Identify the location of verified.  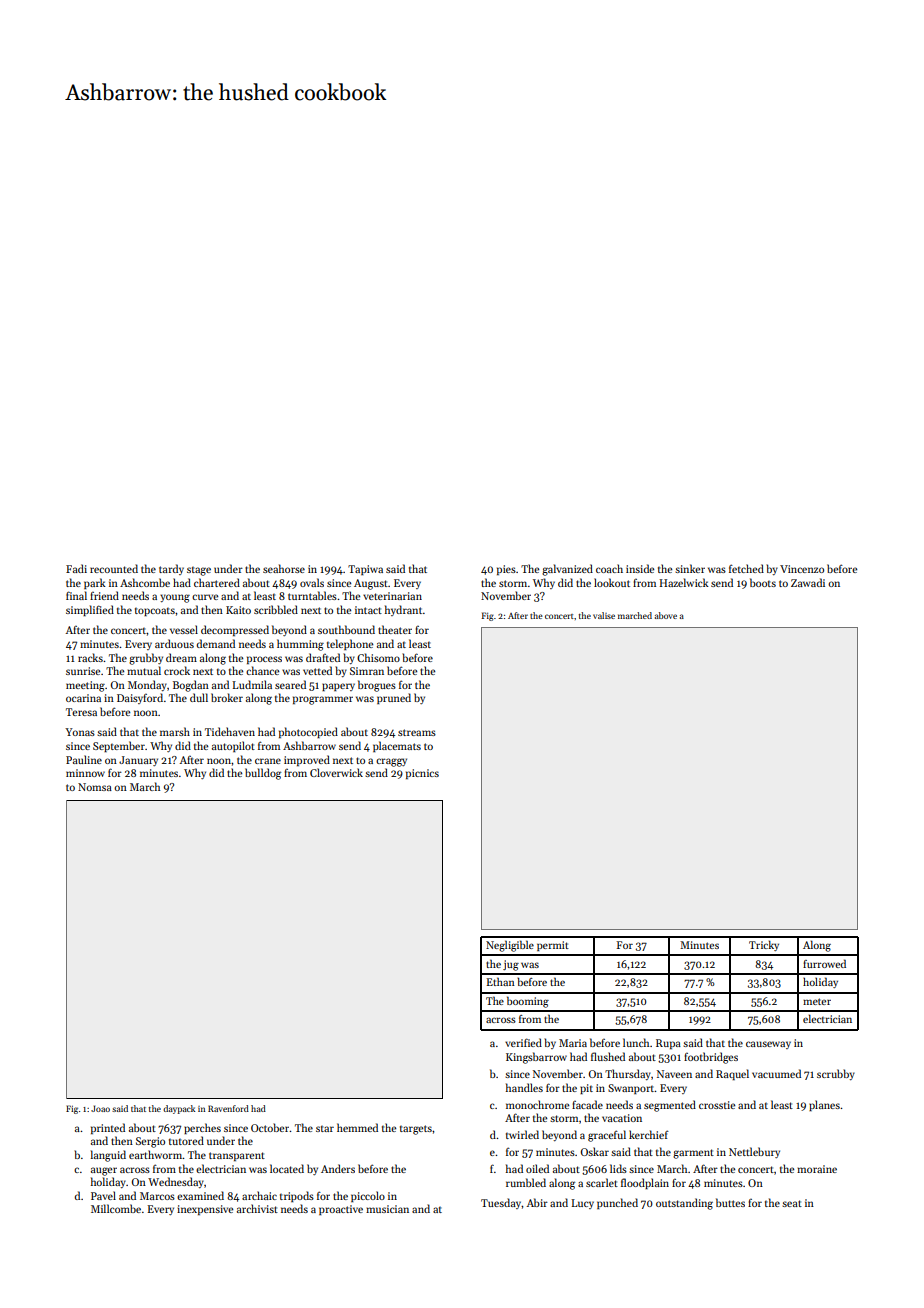
(523, 1042).
